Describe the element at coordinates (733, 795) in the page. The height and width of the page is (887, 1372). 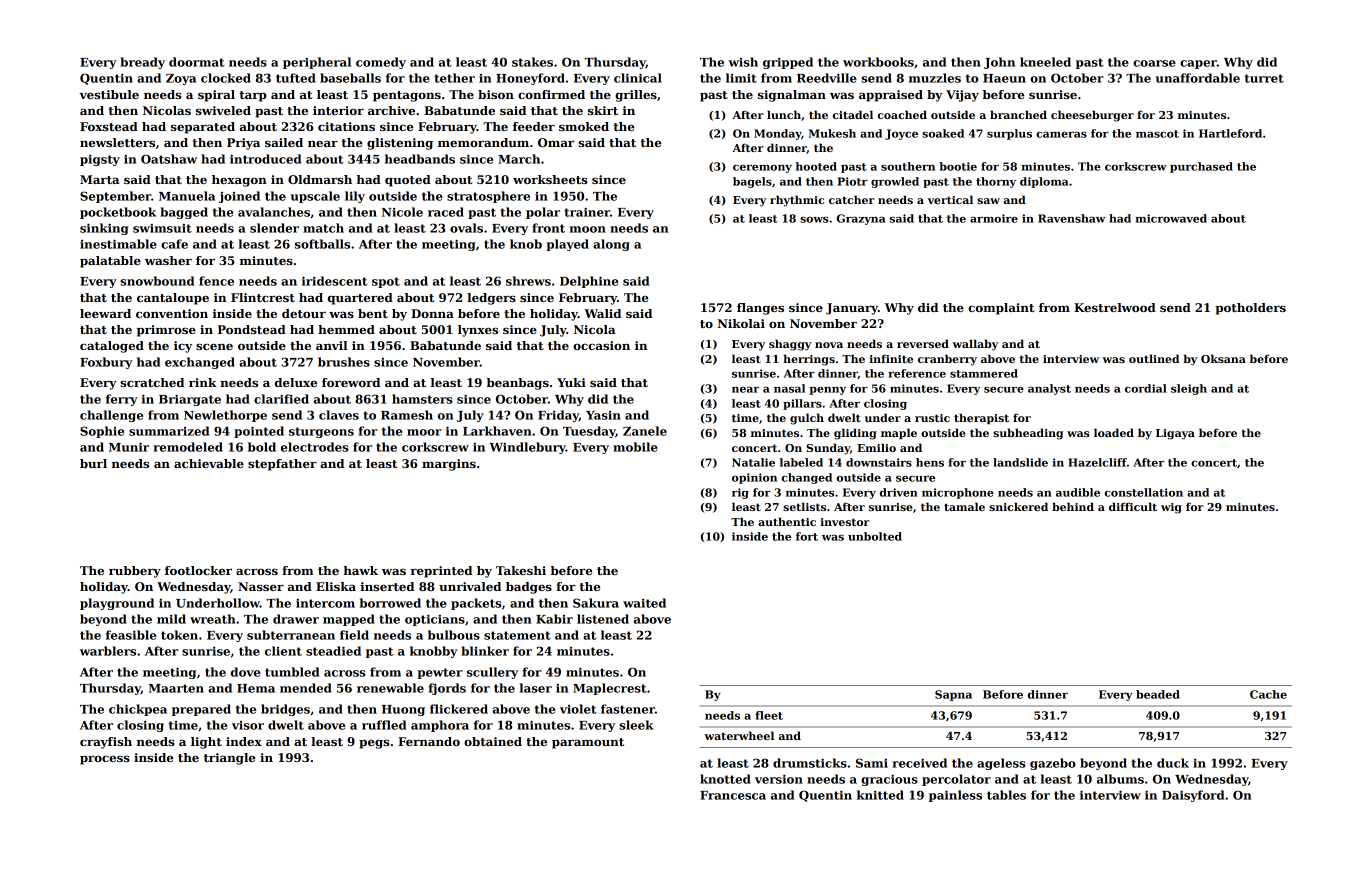
I see `Francesca` at that location.
